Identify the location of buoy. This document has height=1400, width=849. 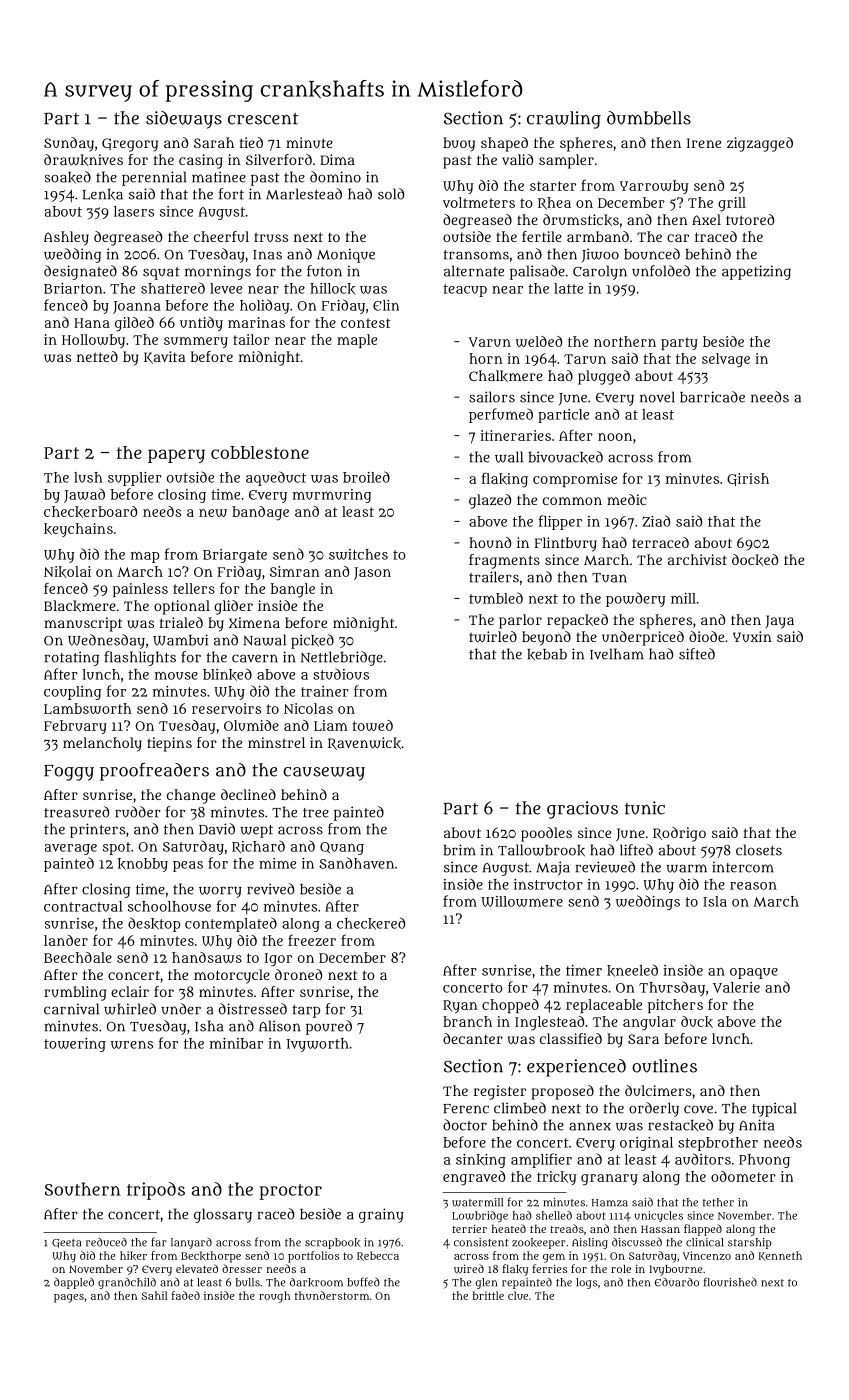
(459, 144).
